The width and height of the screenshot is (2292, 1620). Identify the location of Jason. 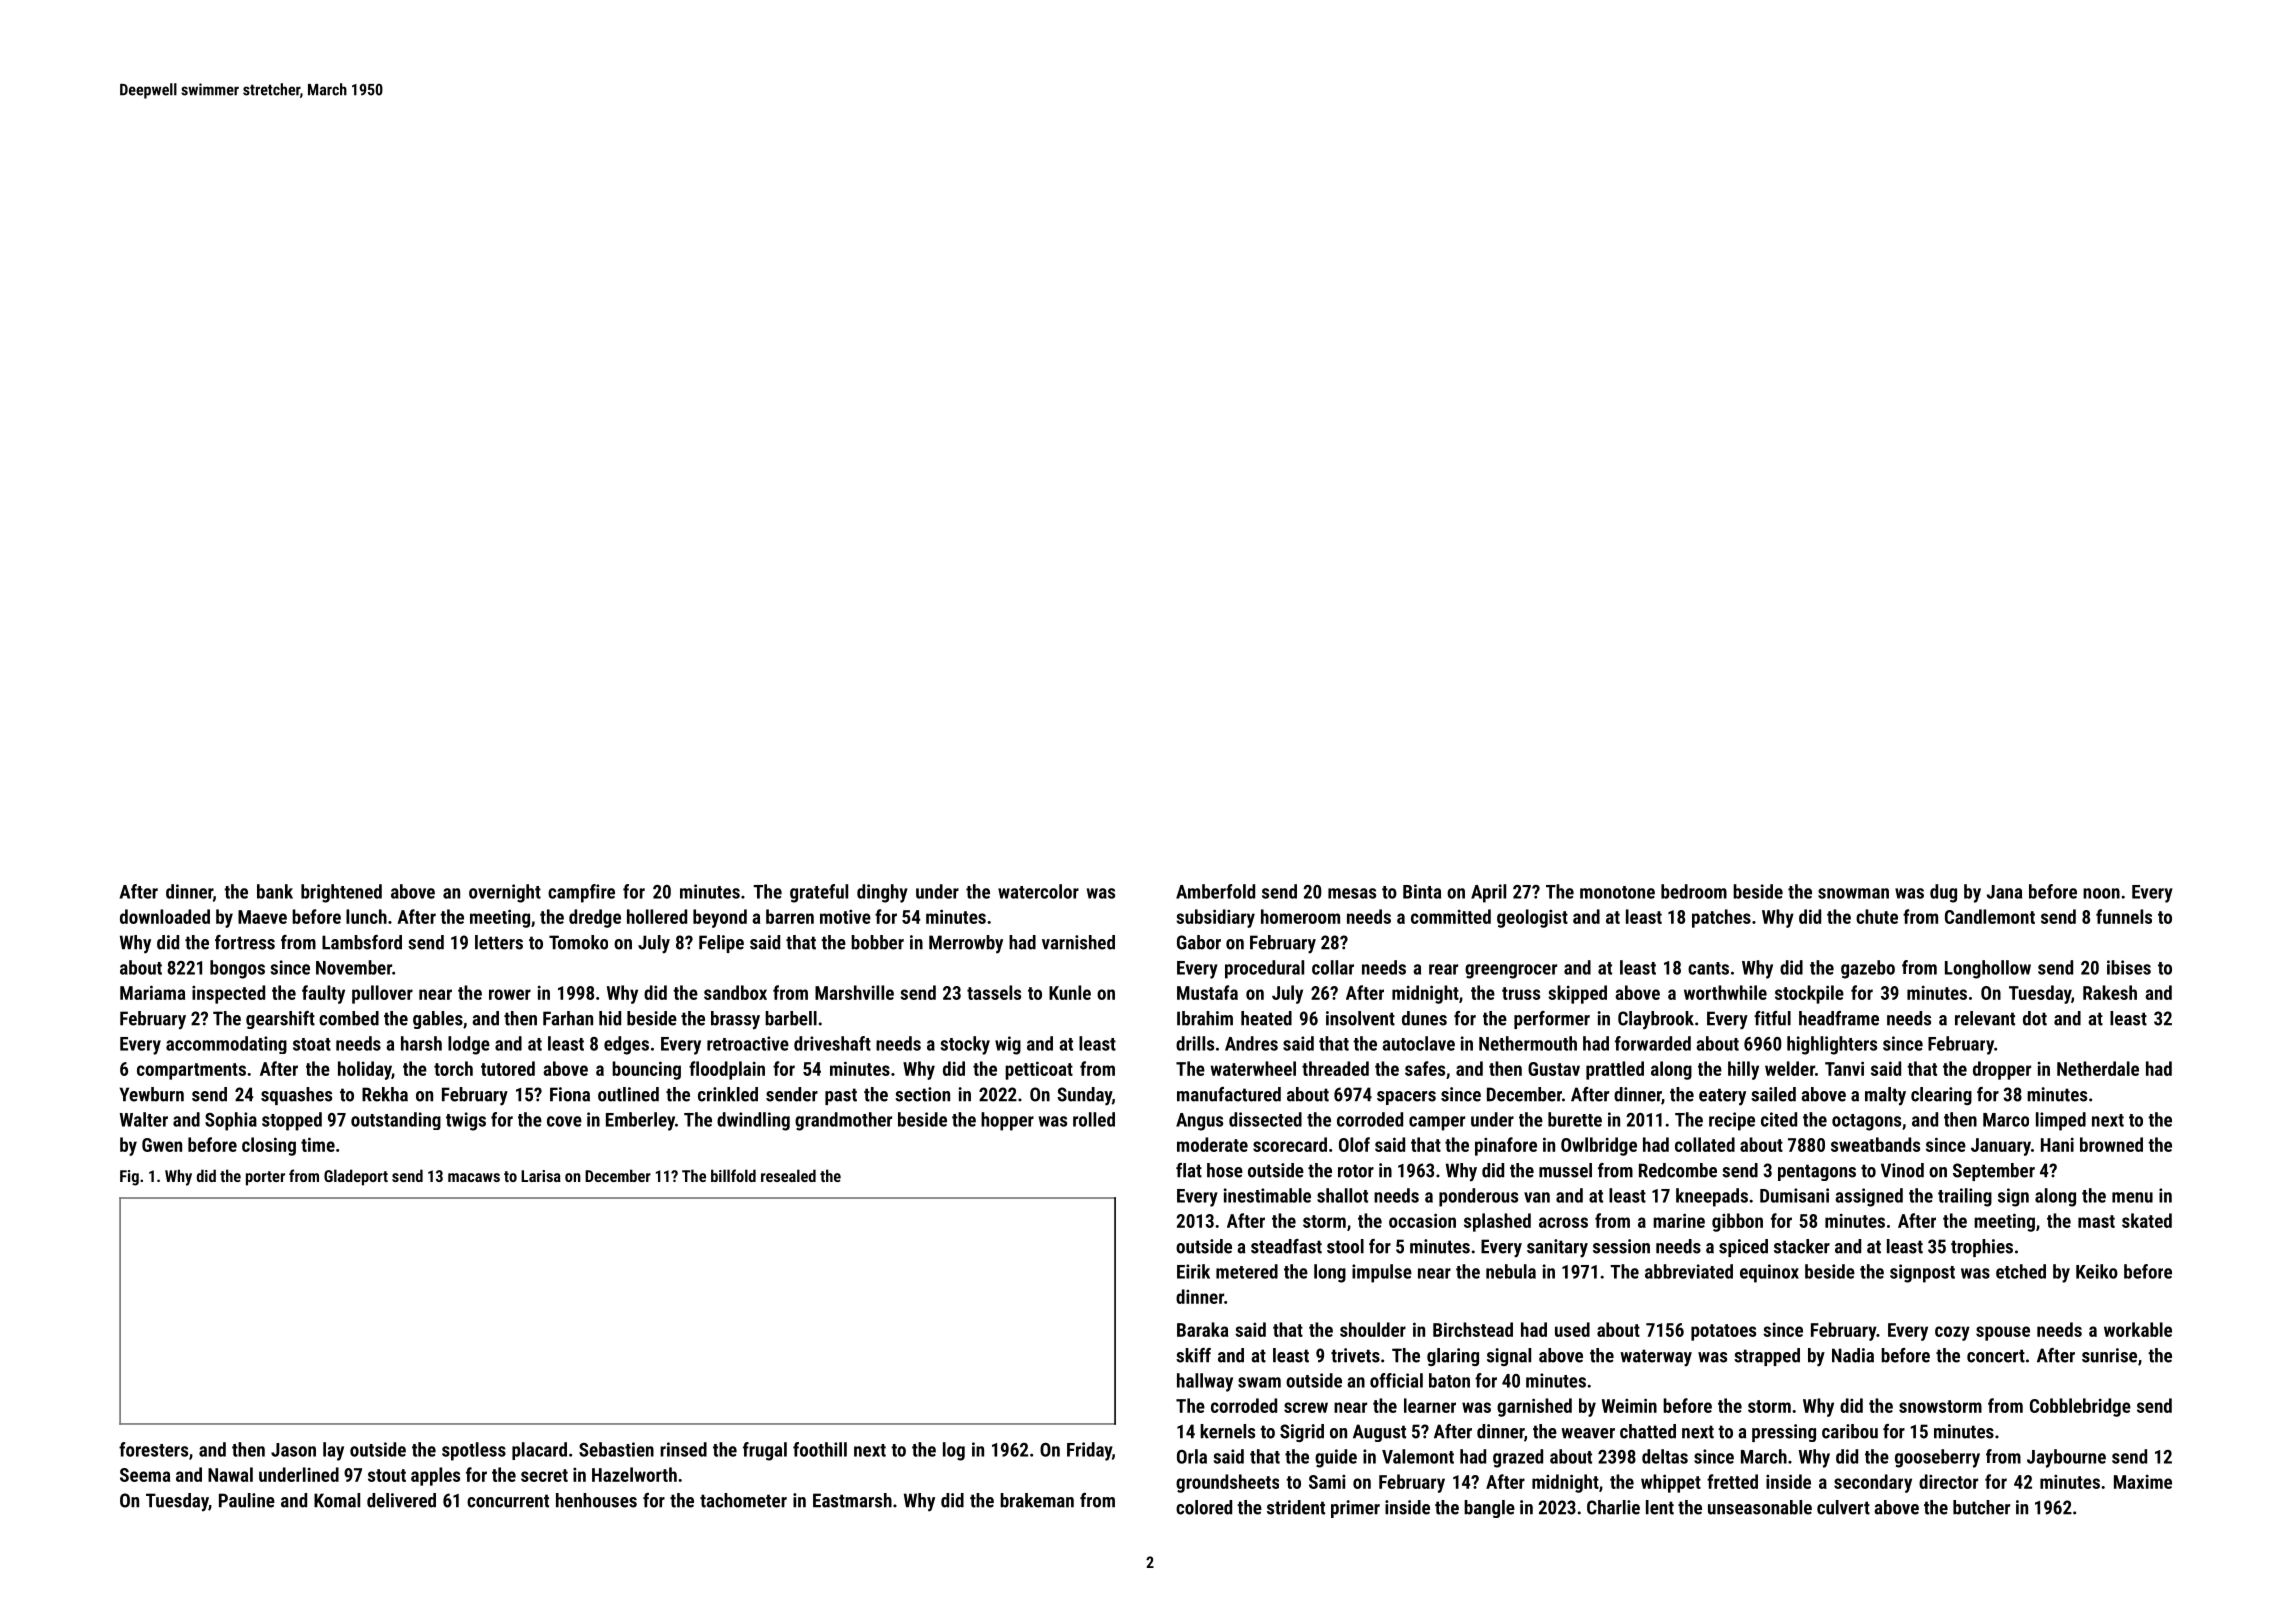
(293, 1450).
